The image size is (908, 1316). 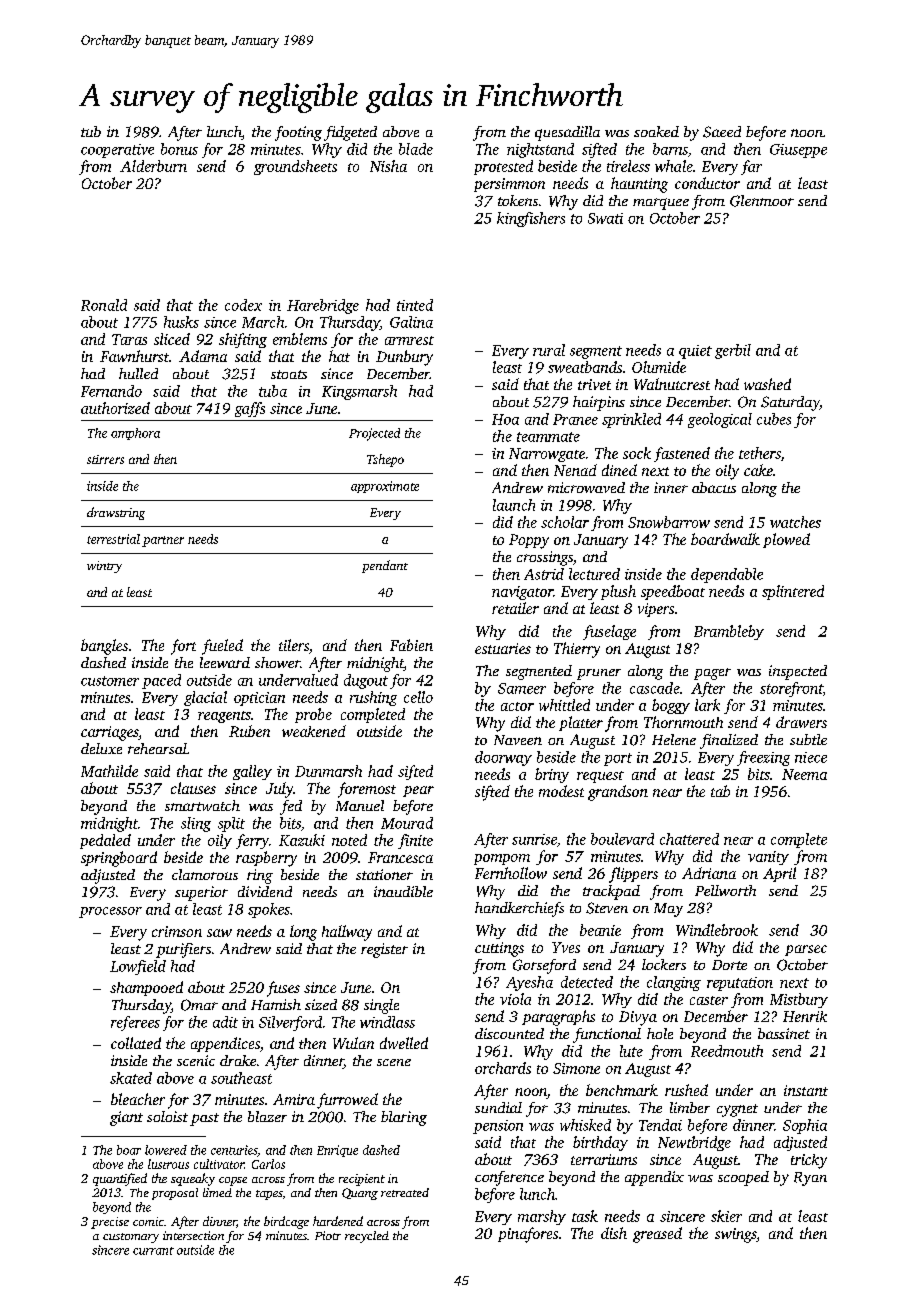 What do you see at coordinates (225, 1022) in the image?
I see `adit` at bounding box center [225, 1022].
